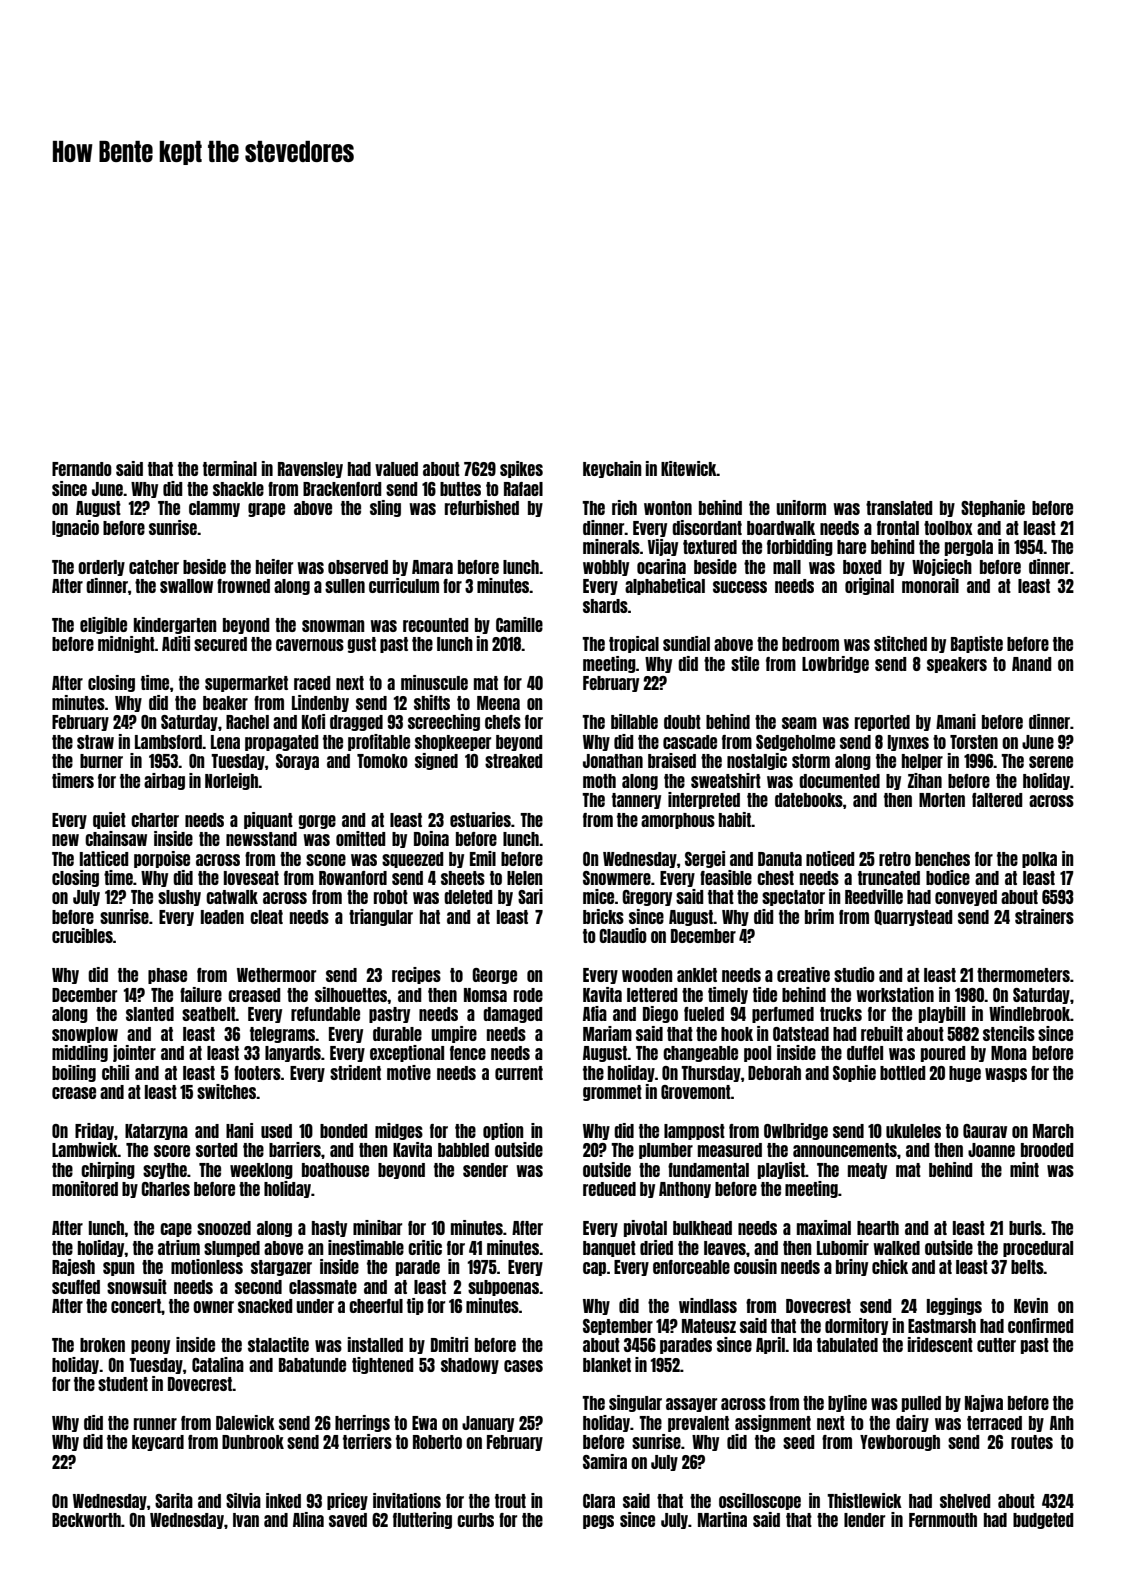 The image size is (1126, 1593). I want to click on Amara, so click(432, 567).
